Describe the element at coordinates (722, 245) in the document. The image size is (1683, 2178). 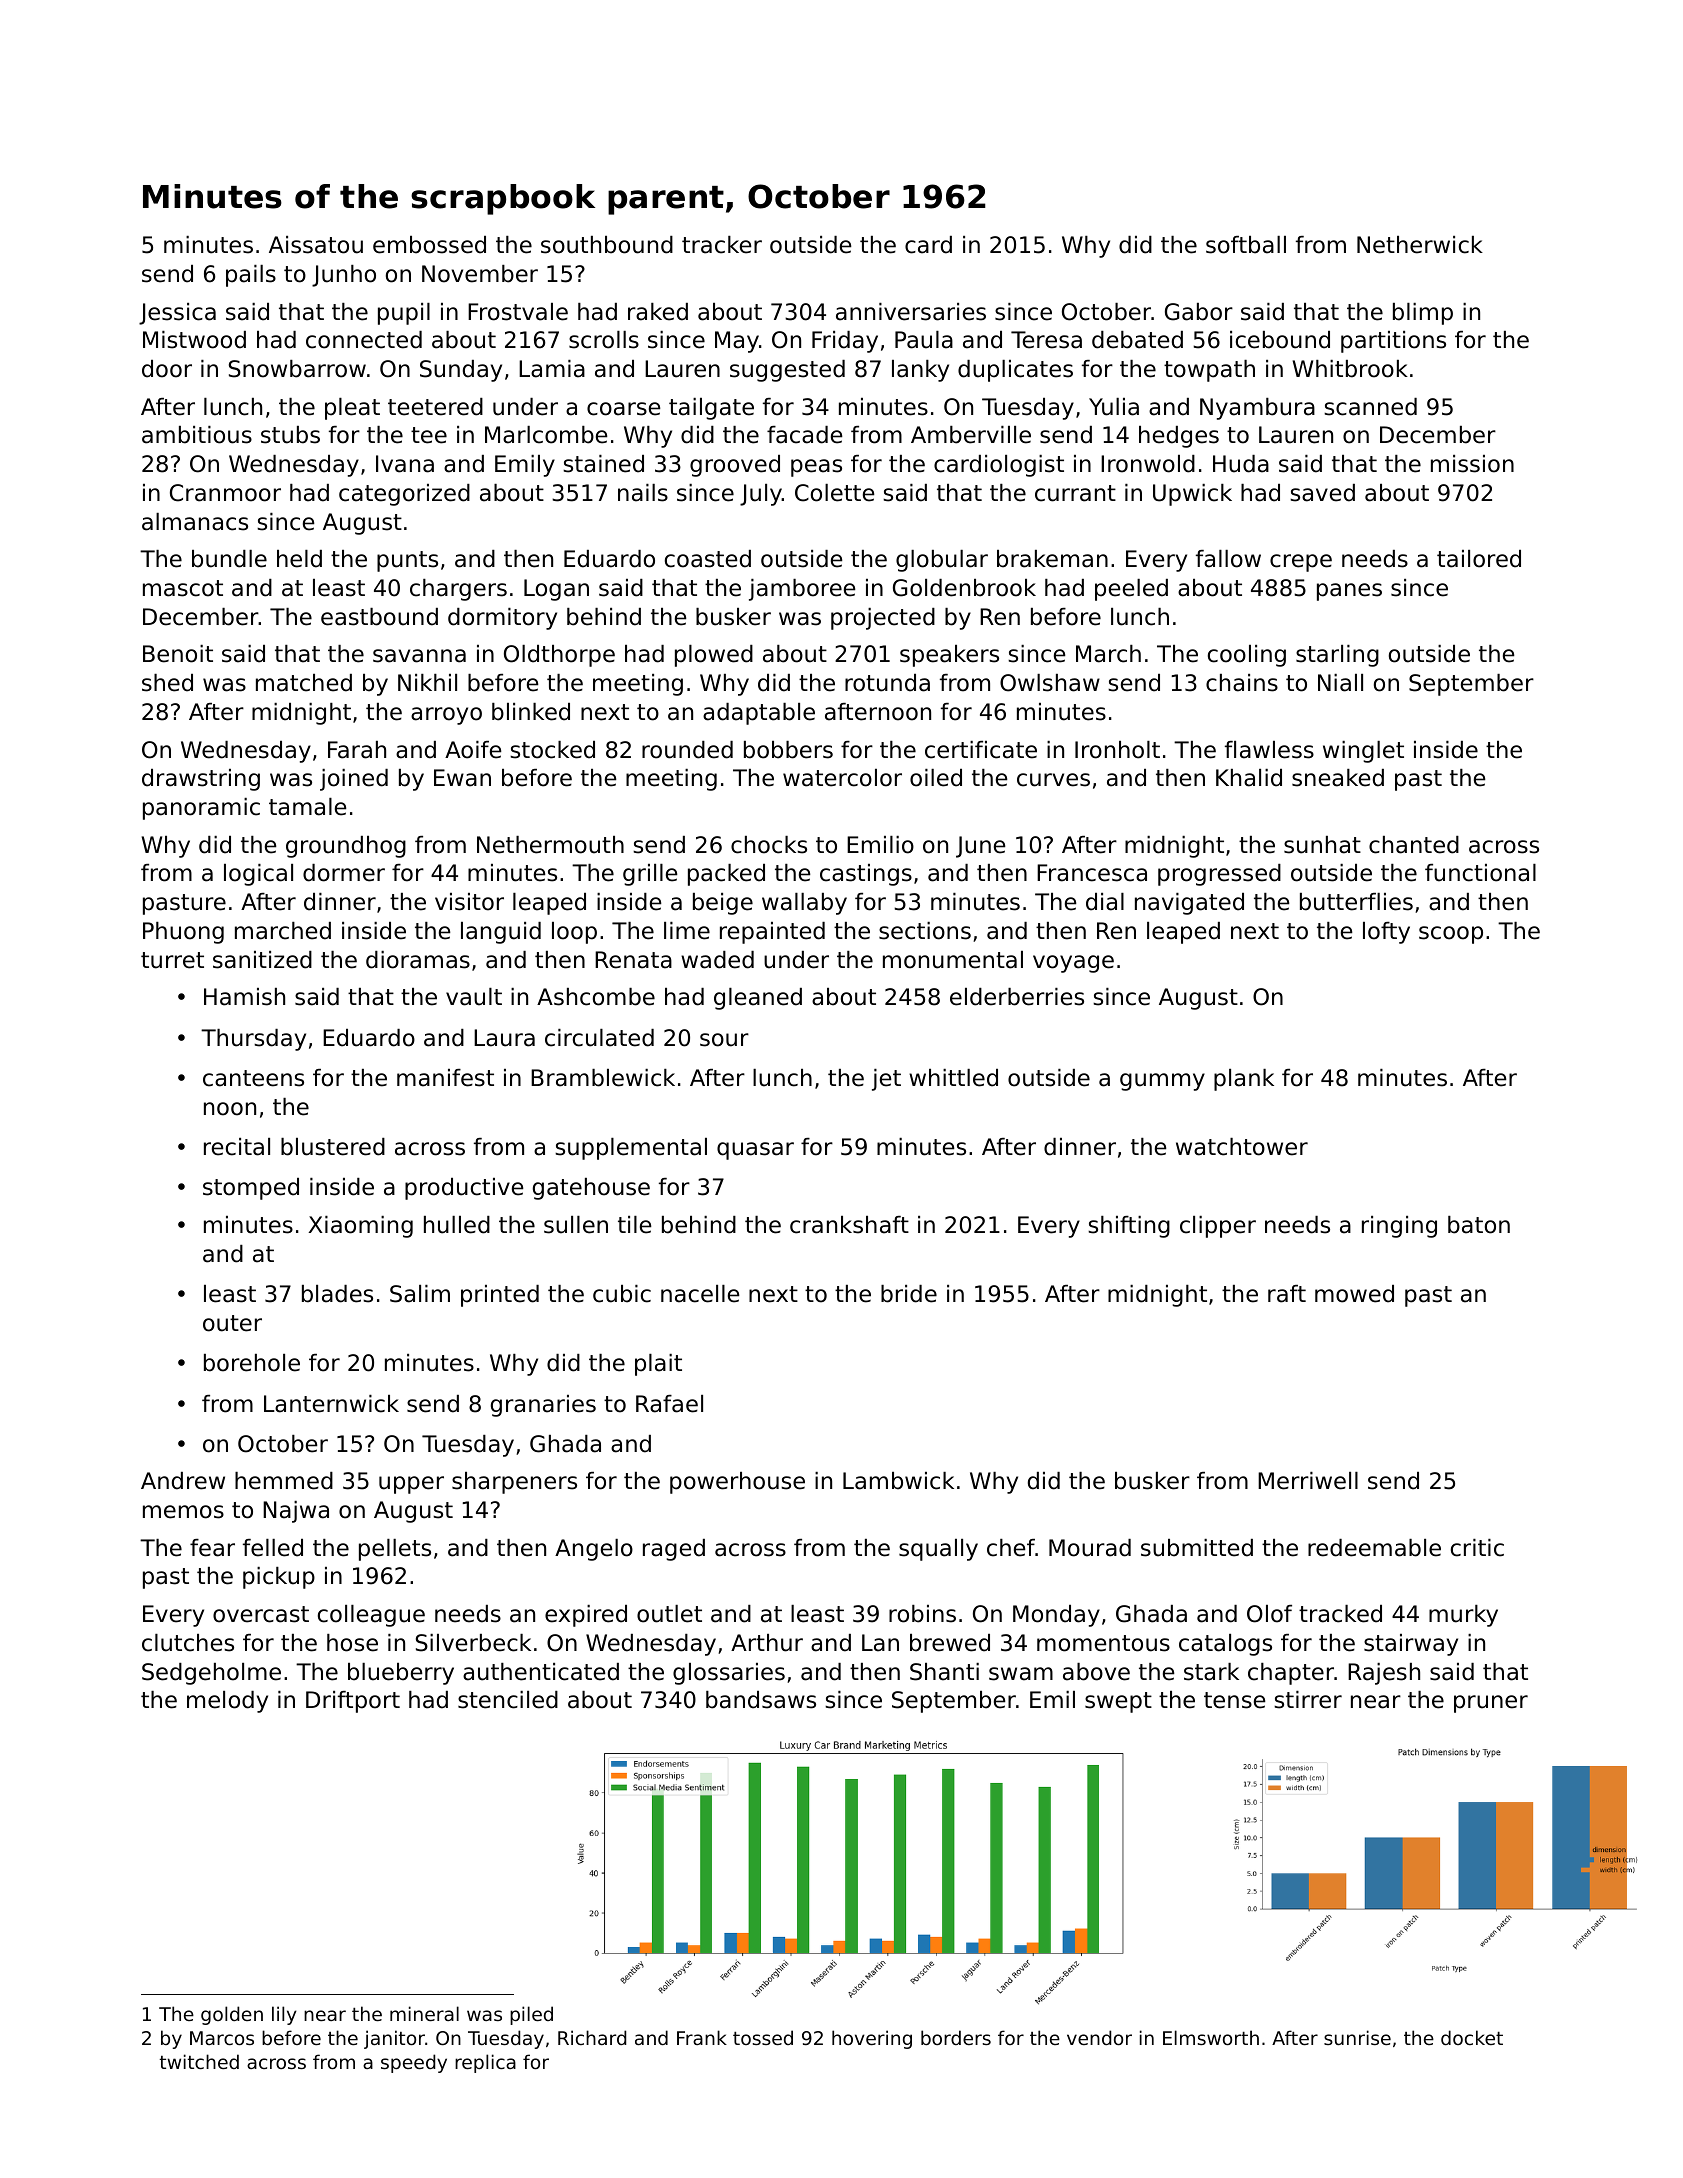
I see `tracker` at that location.
